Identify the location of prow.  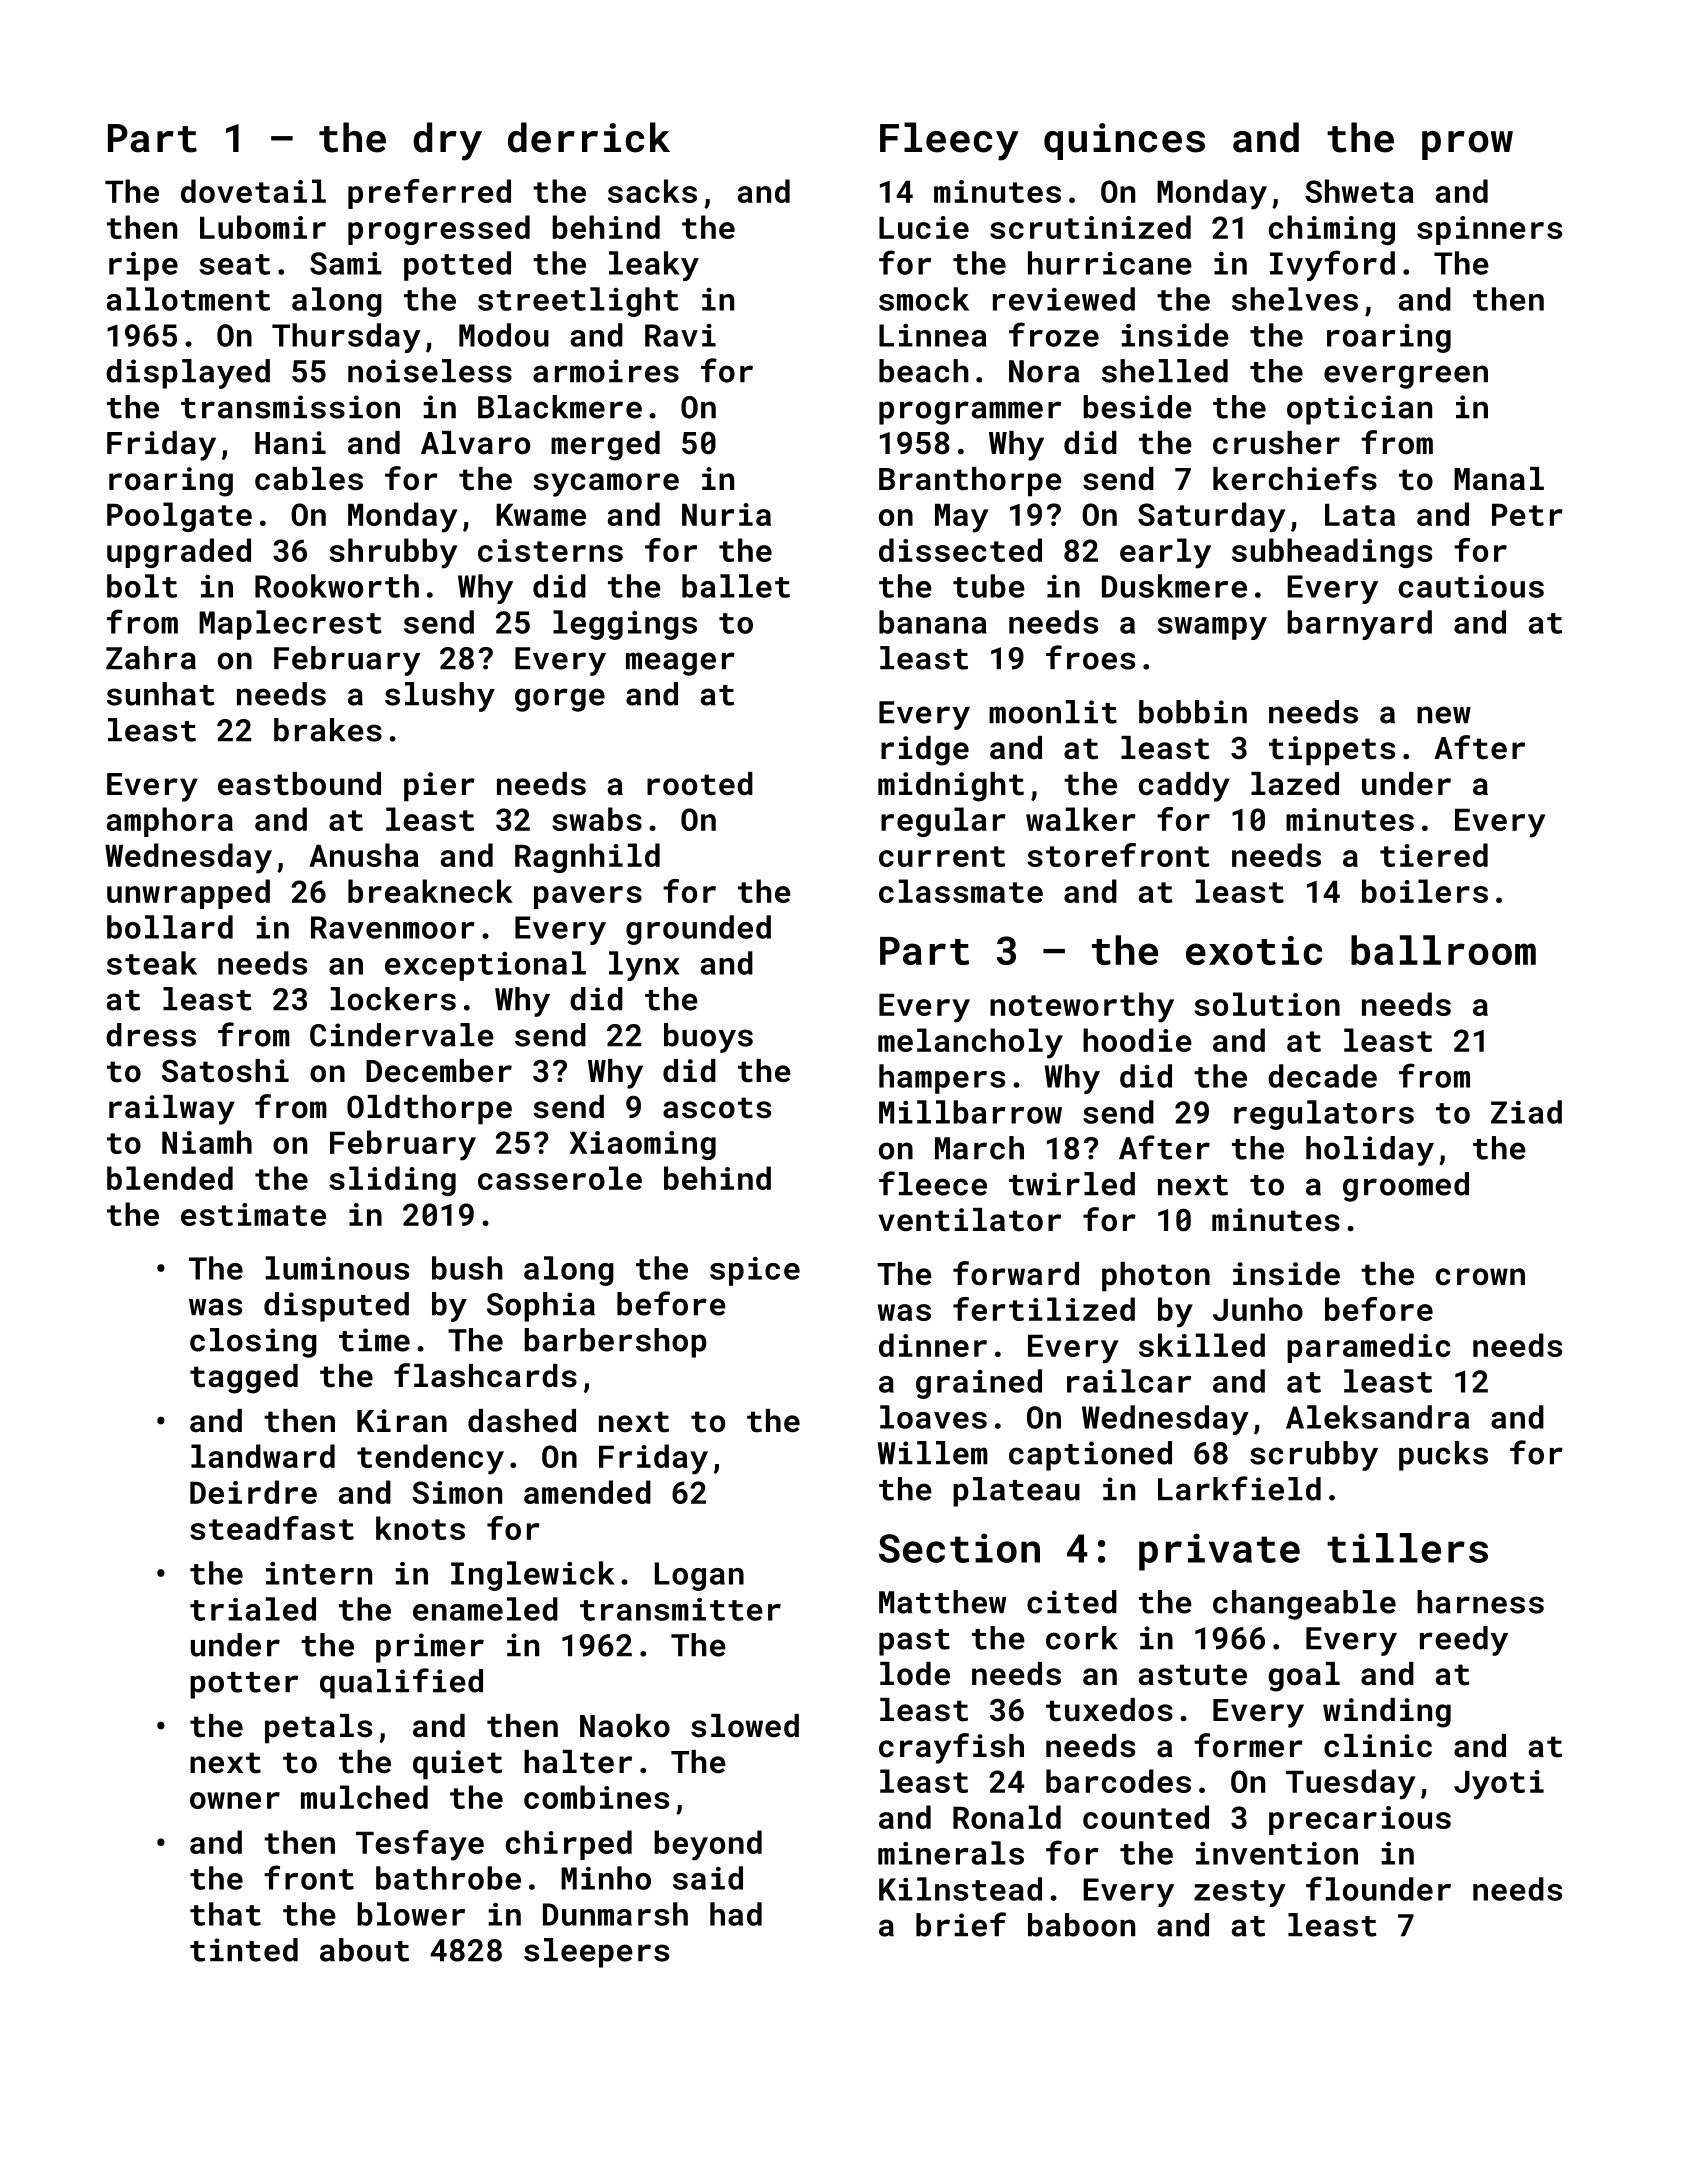
(1467, 145).
